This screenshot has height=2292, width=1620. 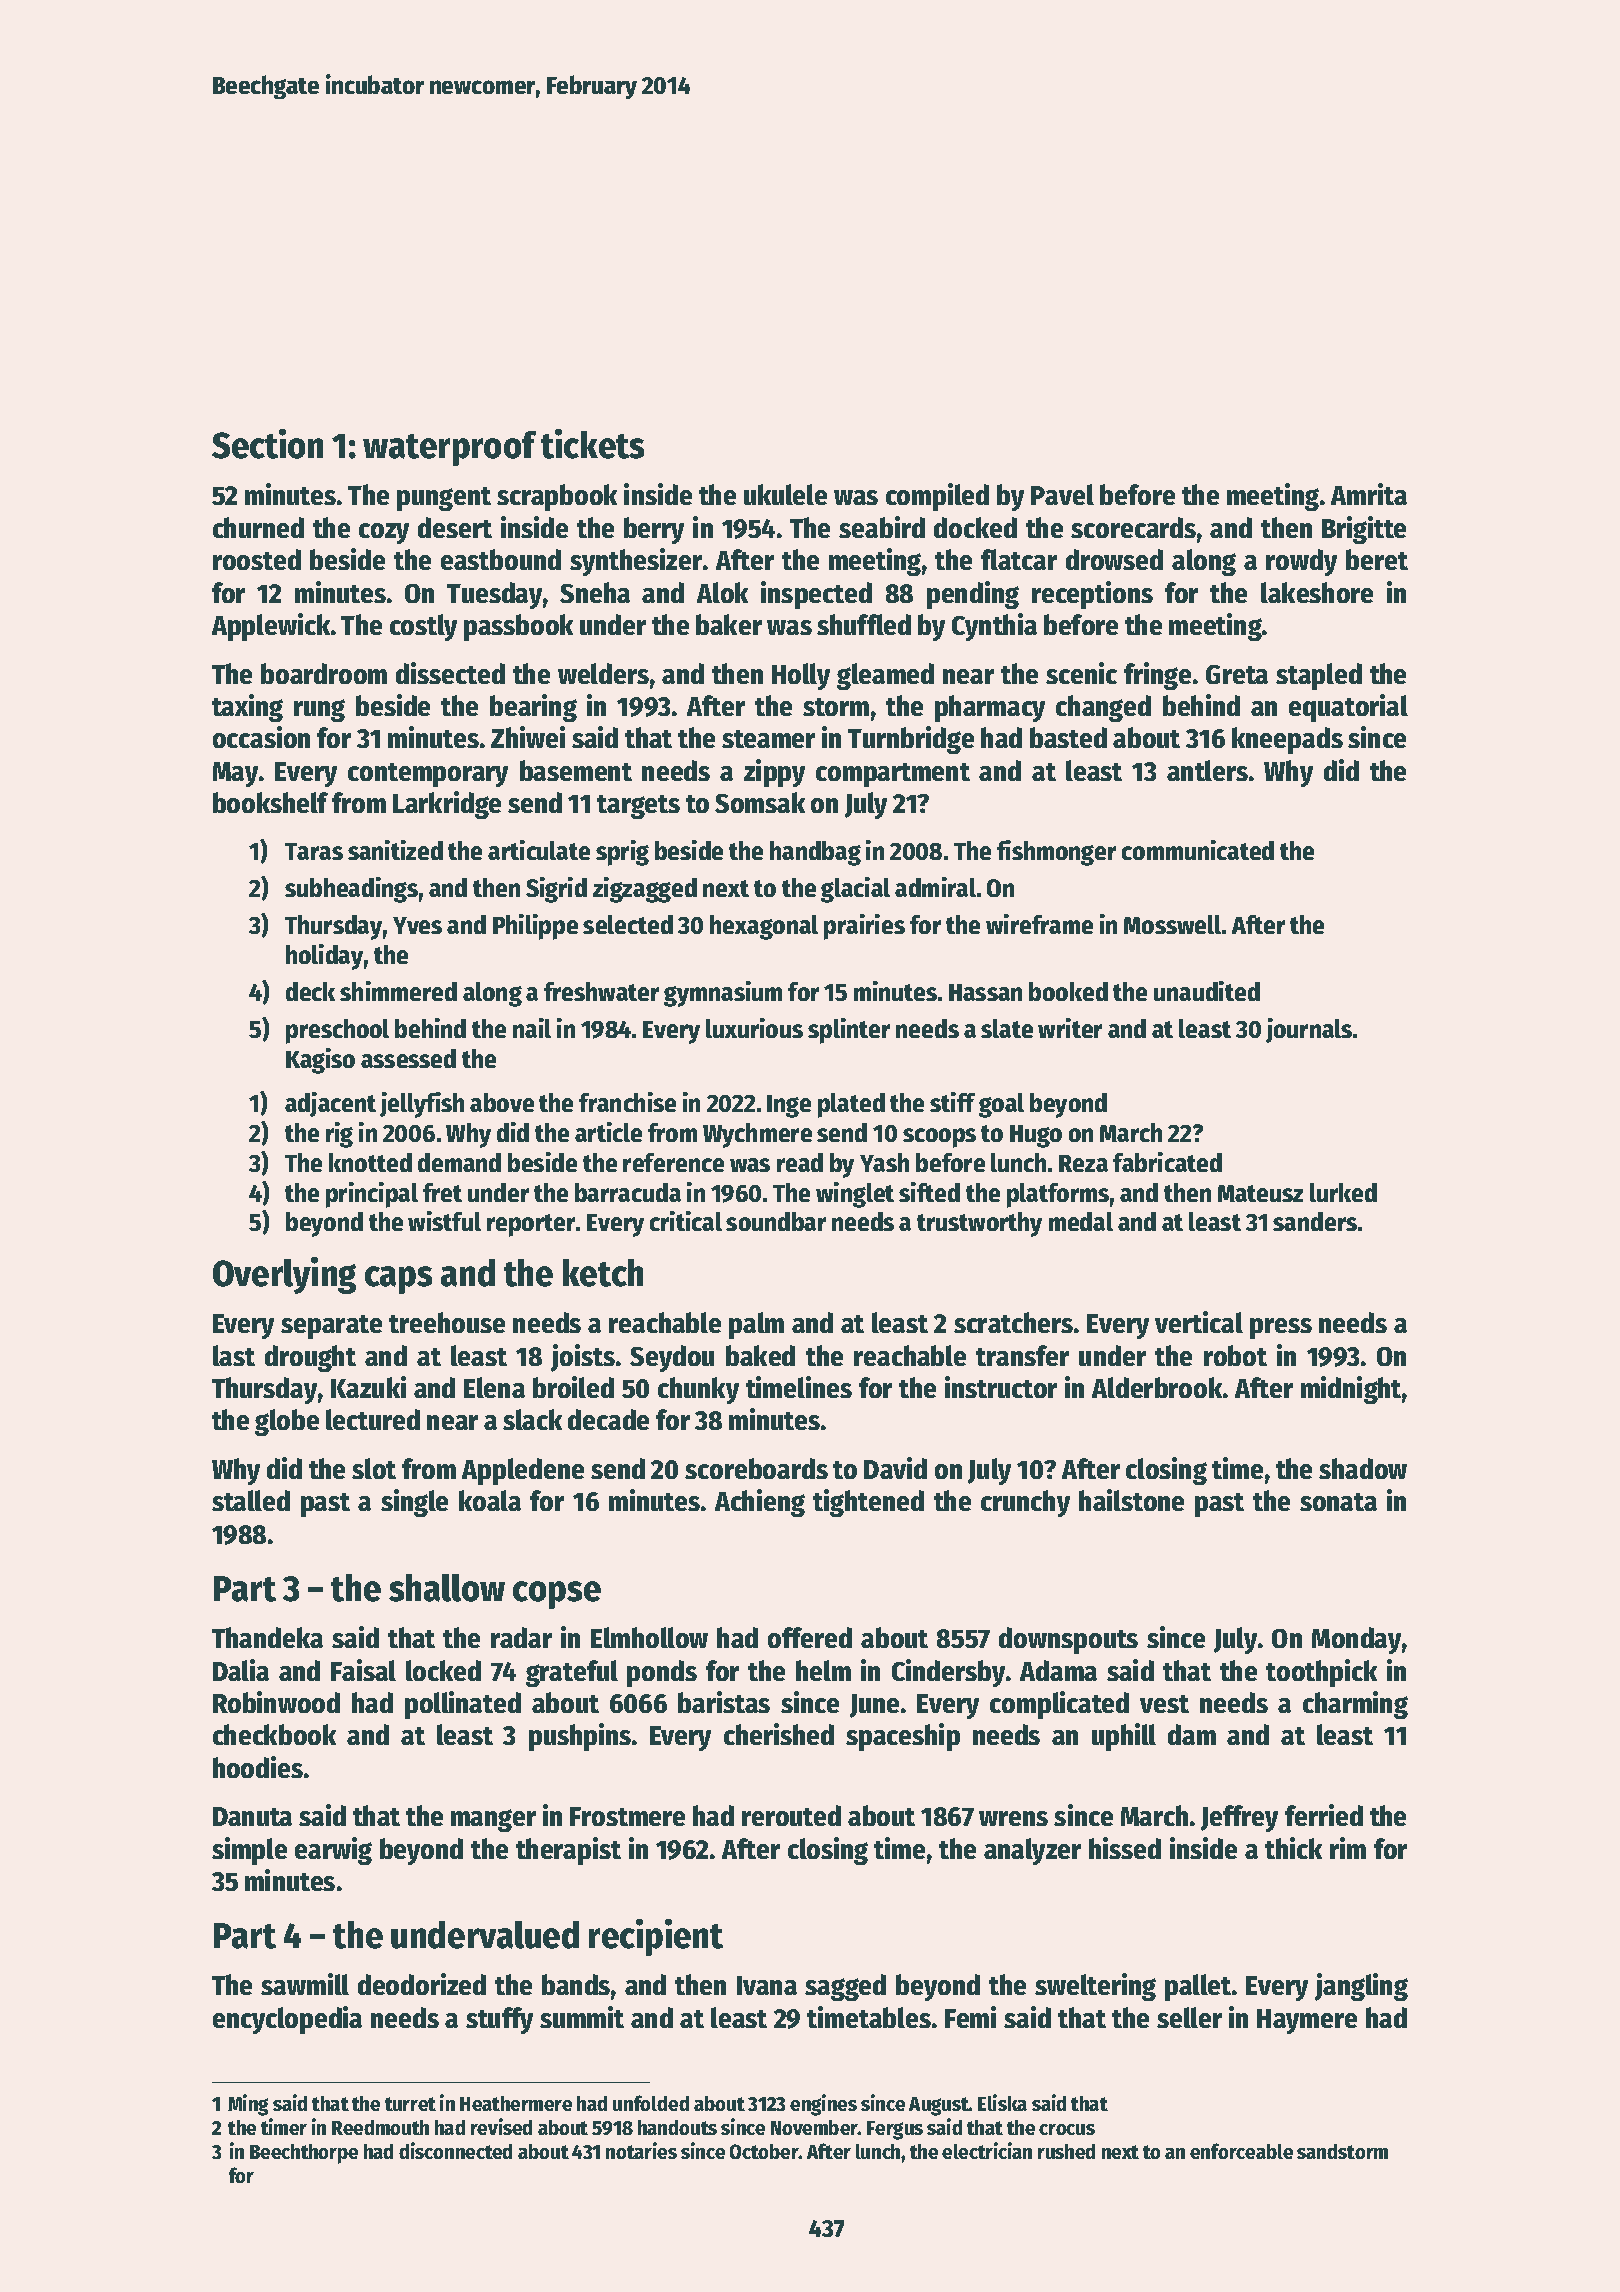 What do you see at coordinates (370, 1162) in the screenshot?
I see `knotted` at bounding box center [370, 1162].
